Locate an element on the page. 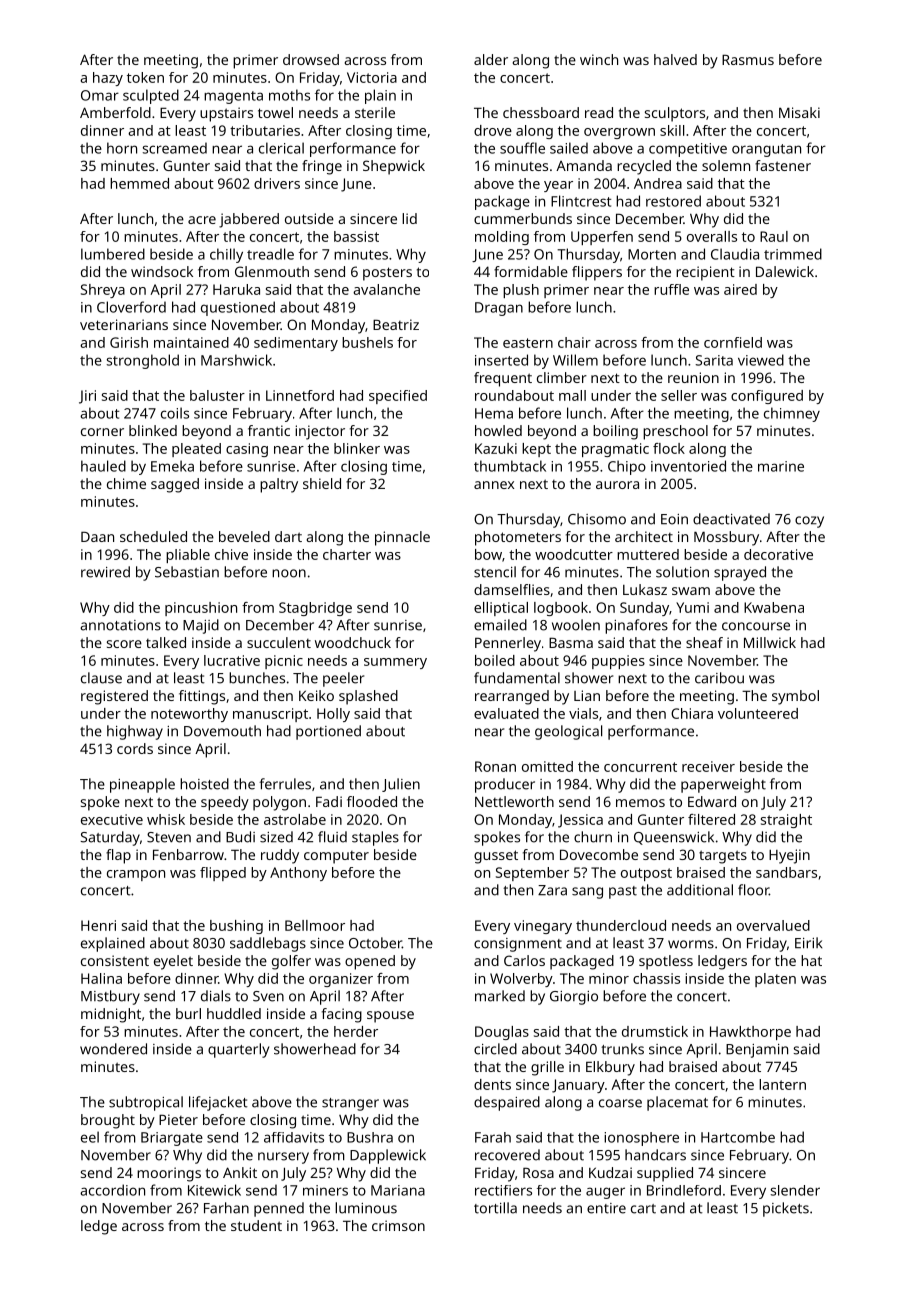  stronghold is located at coordinates (143, 361).
